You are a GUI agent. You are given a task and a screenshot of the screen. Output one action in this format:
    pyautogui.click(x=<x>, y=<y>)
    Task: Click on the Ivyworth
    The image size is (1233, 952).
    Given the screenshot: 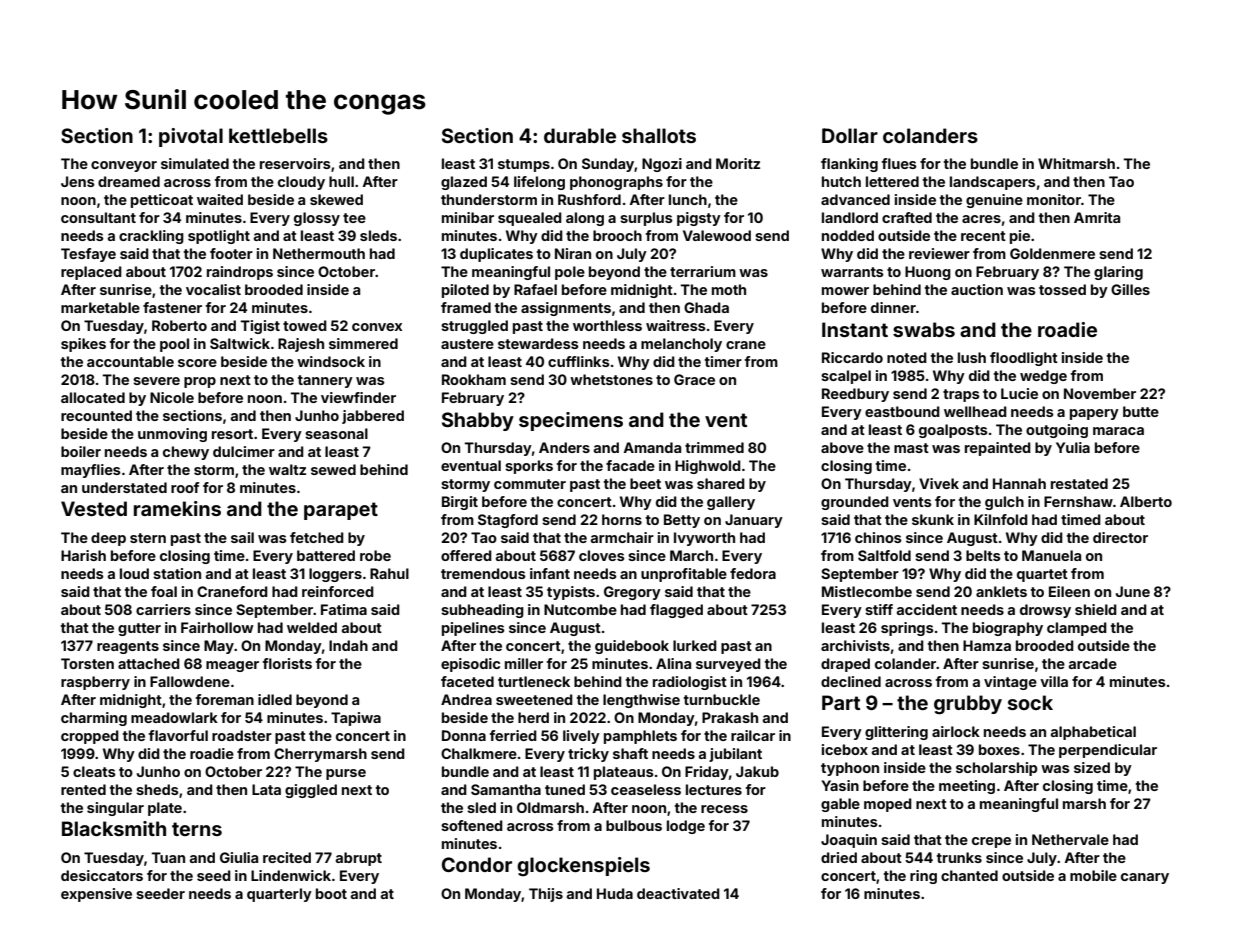 What is the action you would take?
    pyautogui.click(x=704, y=539)
